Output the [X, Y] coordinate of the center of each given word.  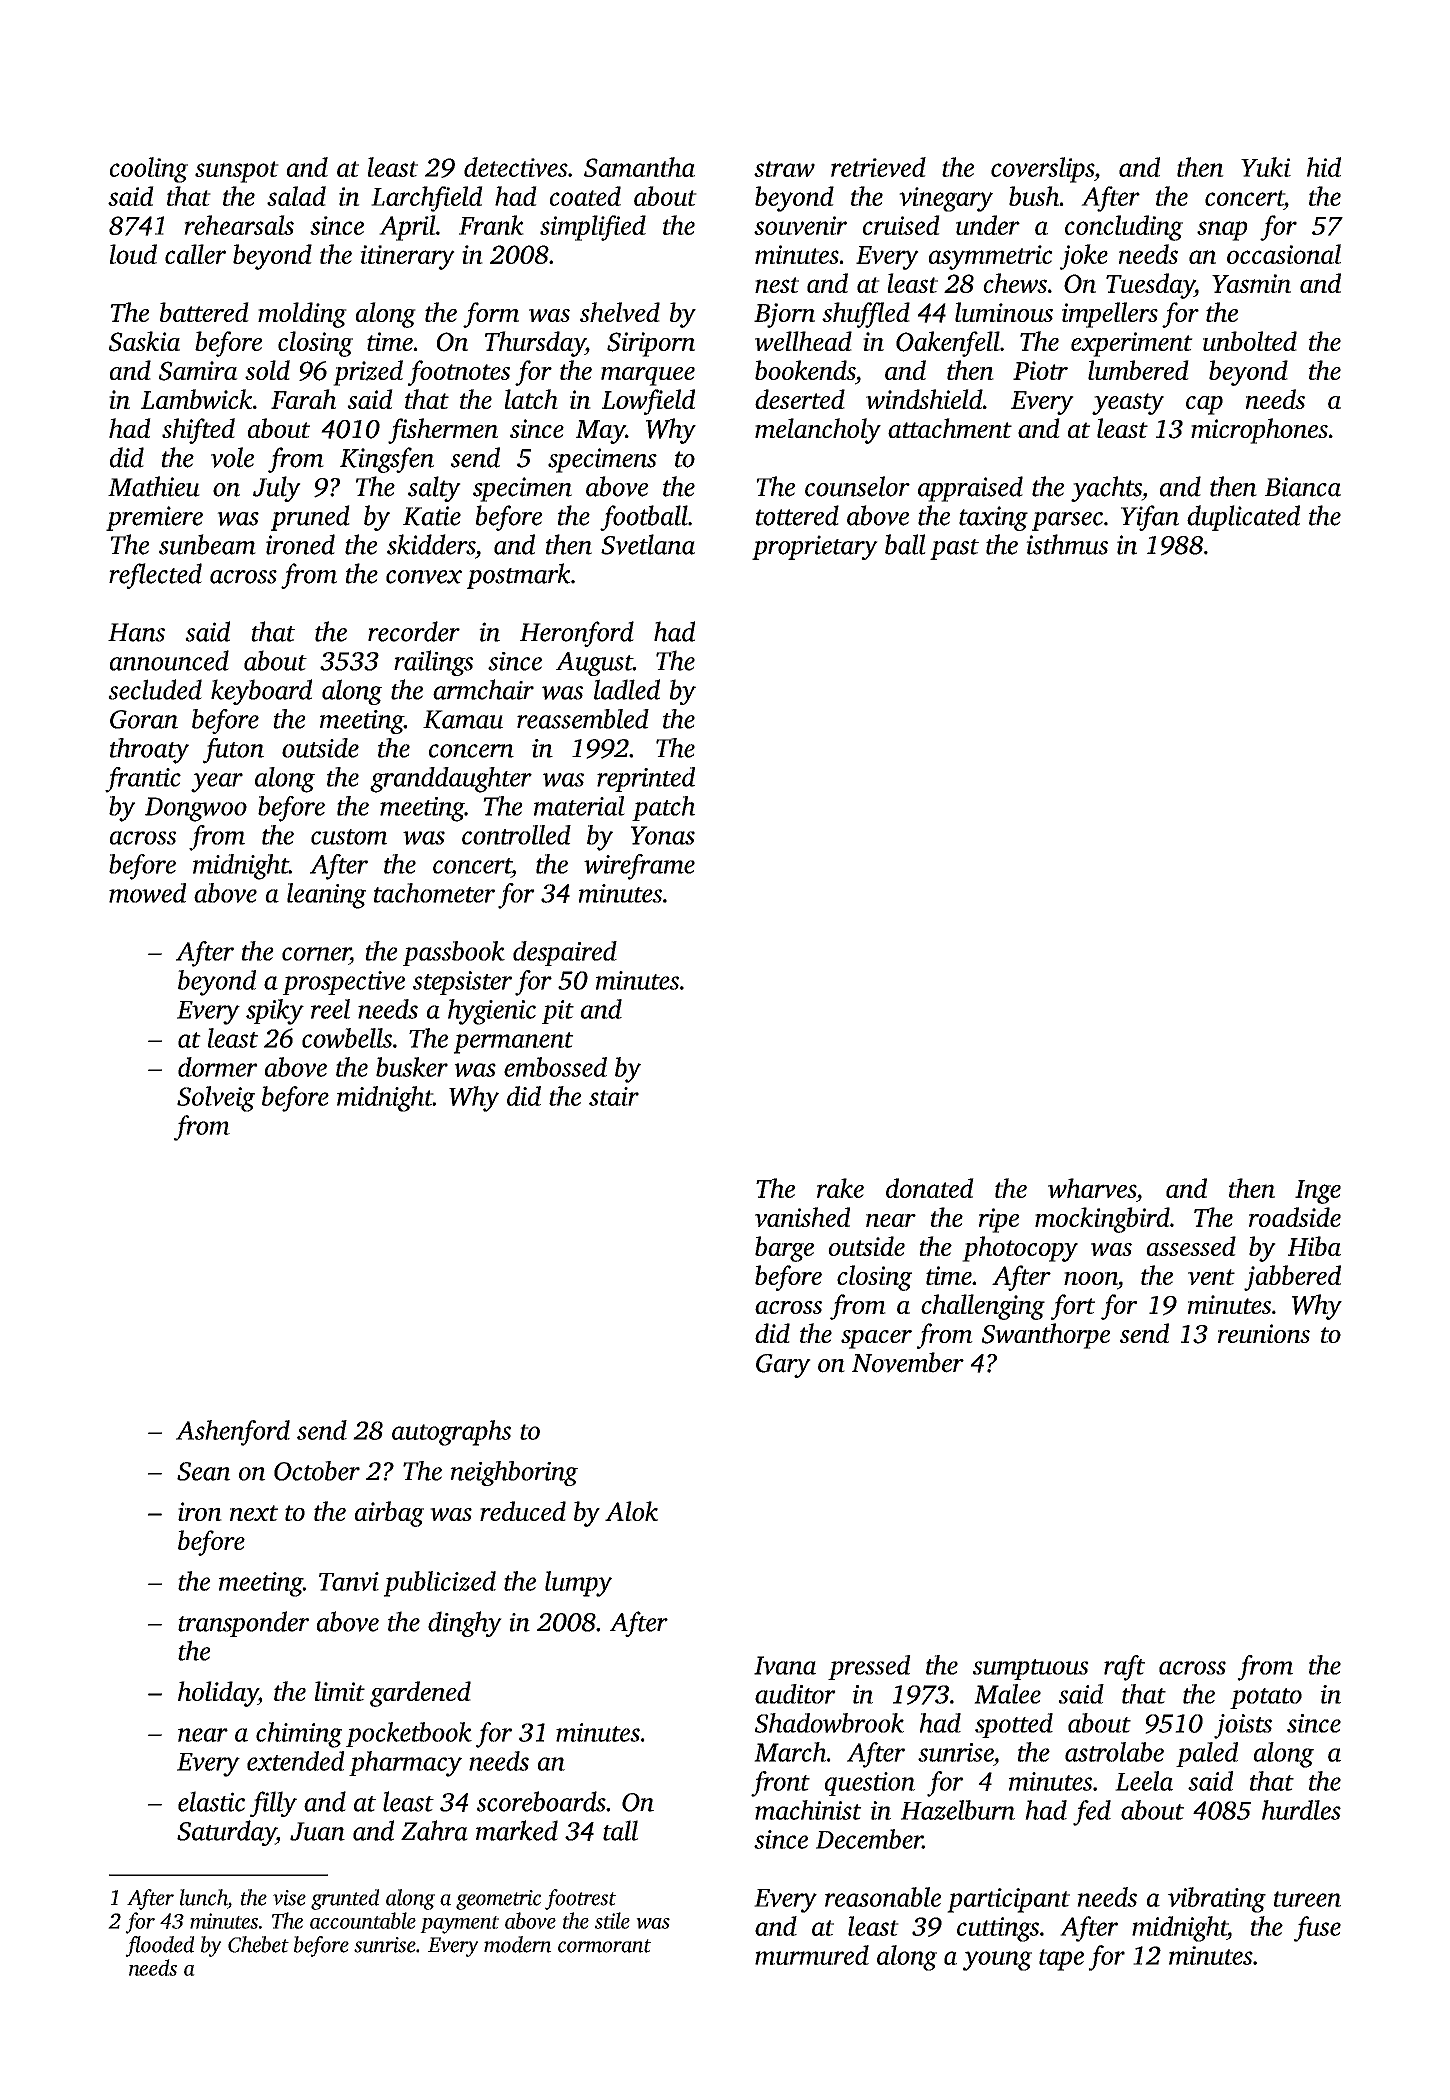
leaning [326, 896]
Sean [204, 1471]
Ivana [785, 1665]
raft [1124, 1668]
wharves [1092, 1188]
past [954, 549]
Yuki [1266, 167]
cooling [149, 170]
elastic [211, 1801]
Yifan [1150, 518]
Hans [136, 632]
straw [784, 169]
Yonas [663, 835]
